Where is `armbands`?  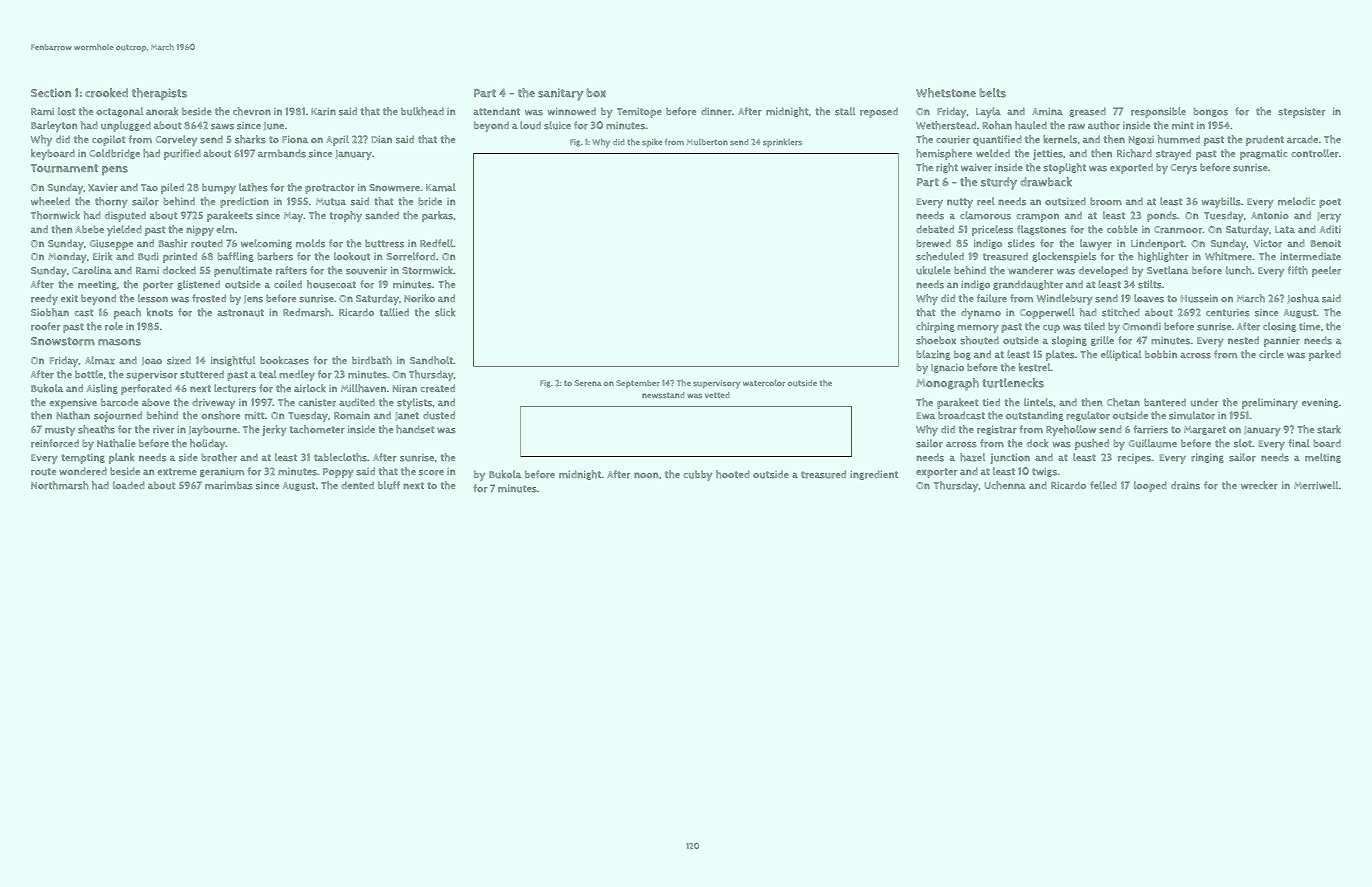
armbands is located at coordinates (282, 153).
